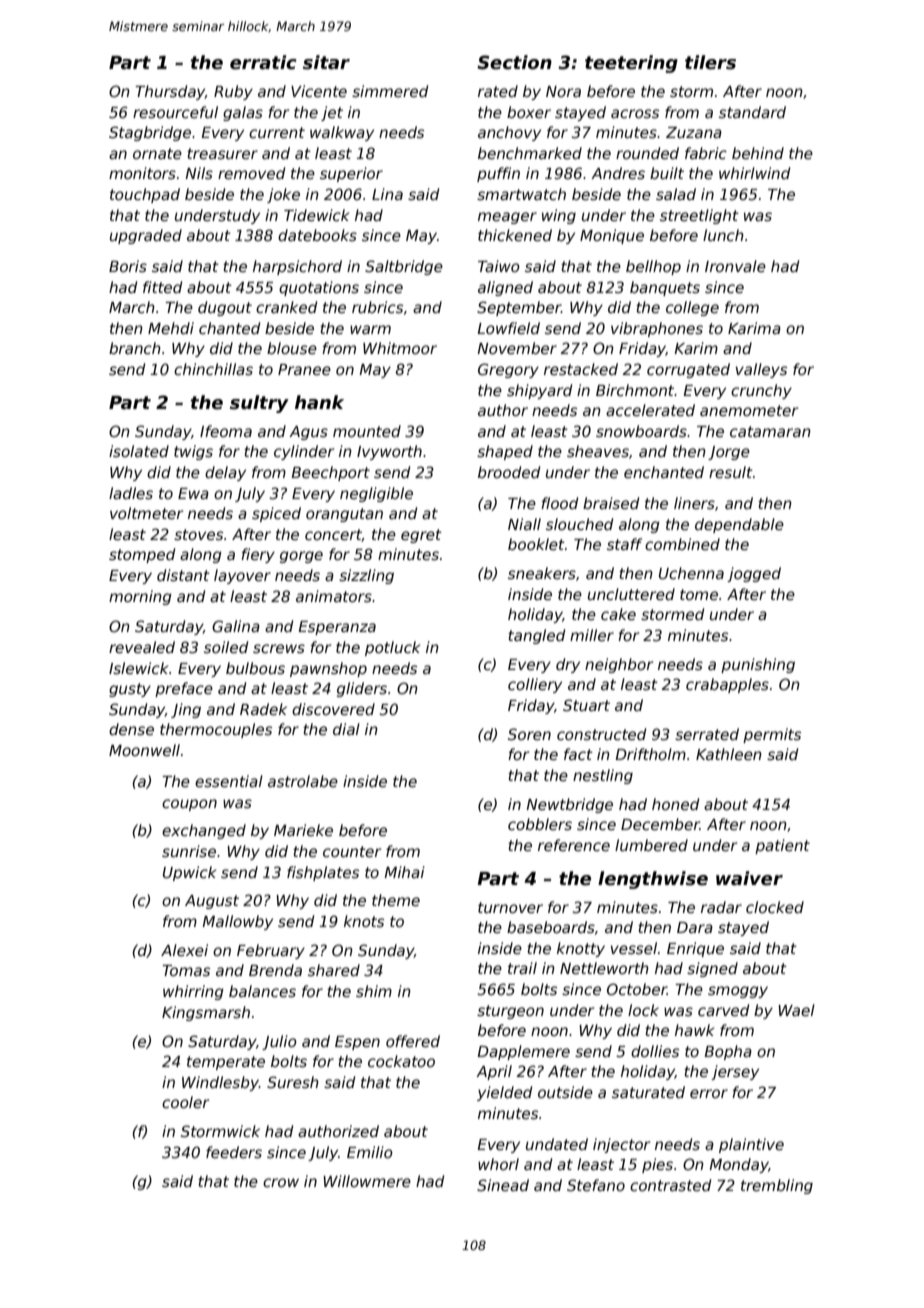 The height and width of the document is (1308, 924). I want to click on erratic, so click(263, 62).
